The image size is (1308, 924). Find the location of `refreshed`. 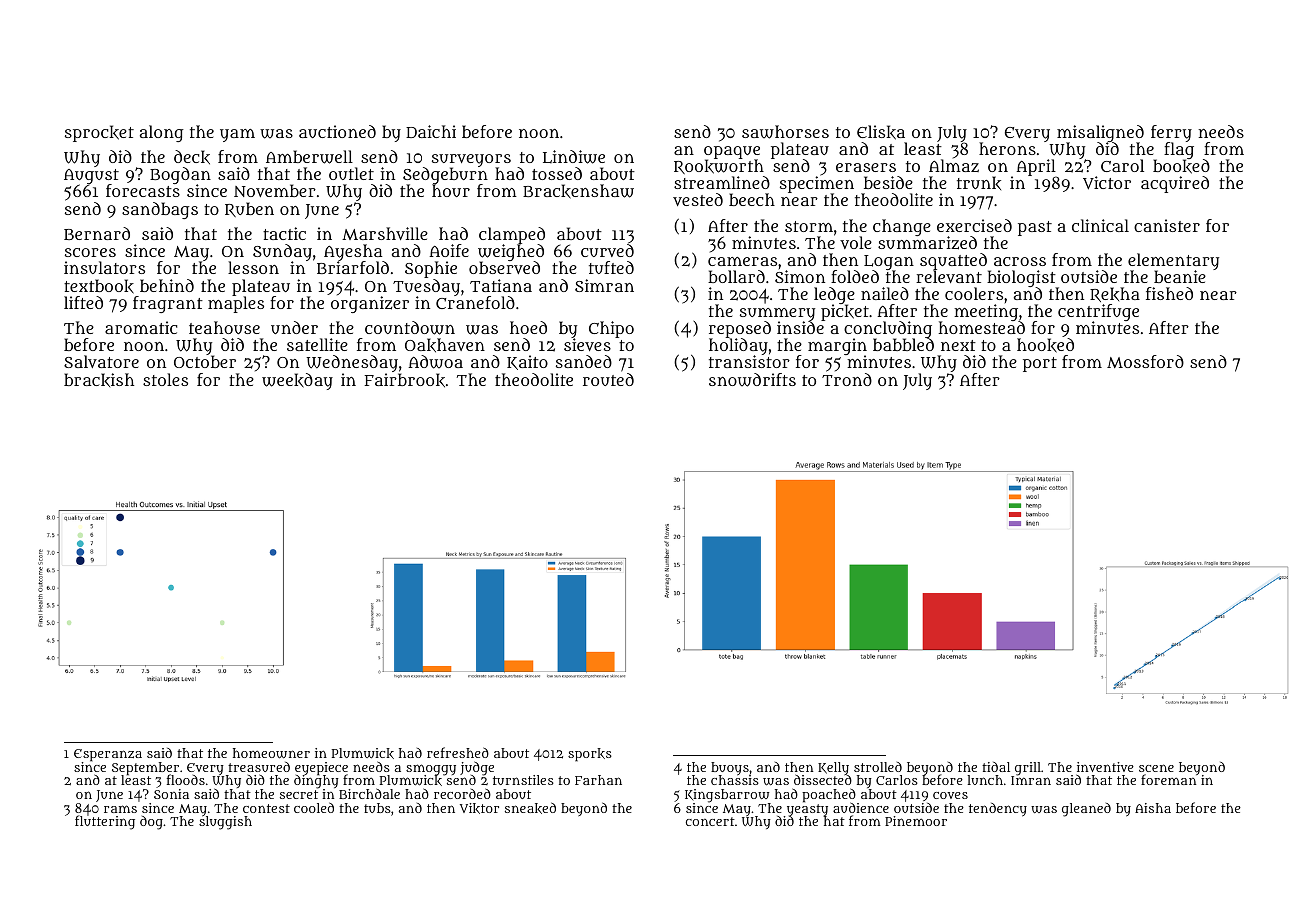

refreshed is located at coordinates (458, 752).
